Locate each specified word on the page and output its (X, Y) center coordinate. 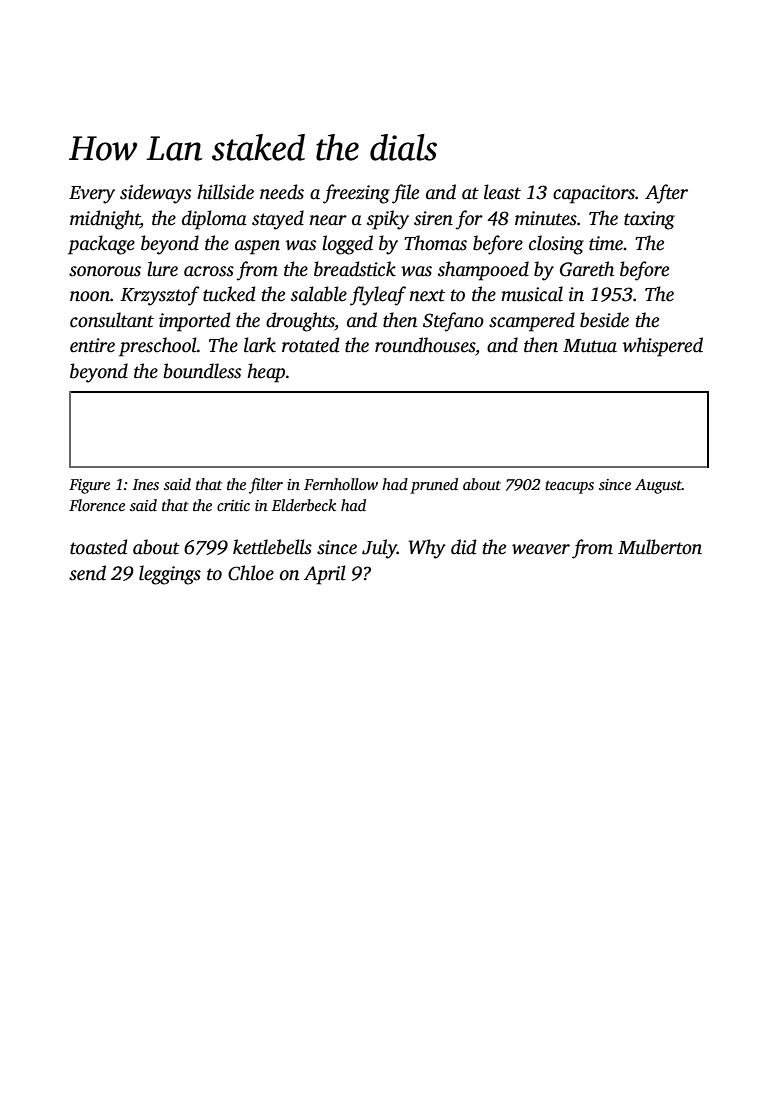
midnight (105, 220)
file (405, 194)
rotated (310, 345)
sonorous (105, 271)
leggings (170, 575)
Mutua (590, 346)
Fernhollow (341, 484)
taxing (649, 220)
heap (266, 373)
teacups (569, 487)
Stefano (453, 322)
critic (233, 505)
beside (604, 320)
